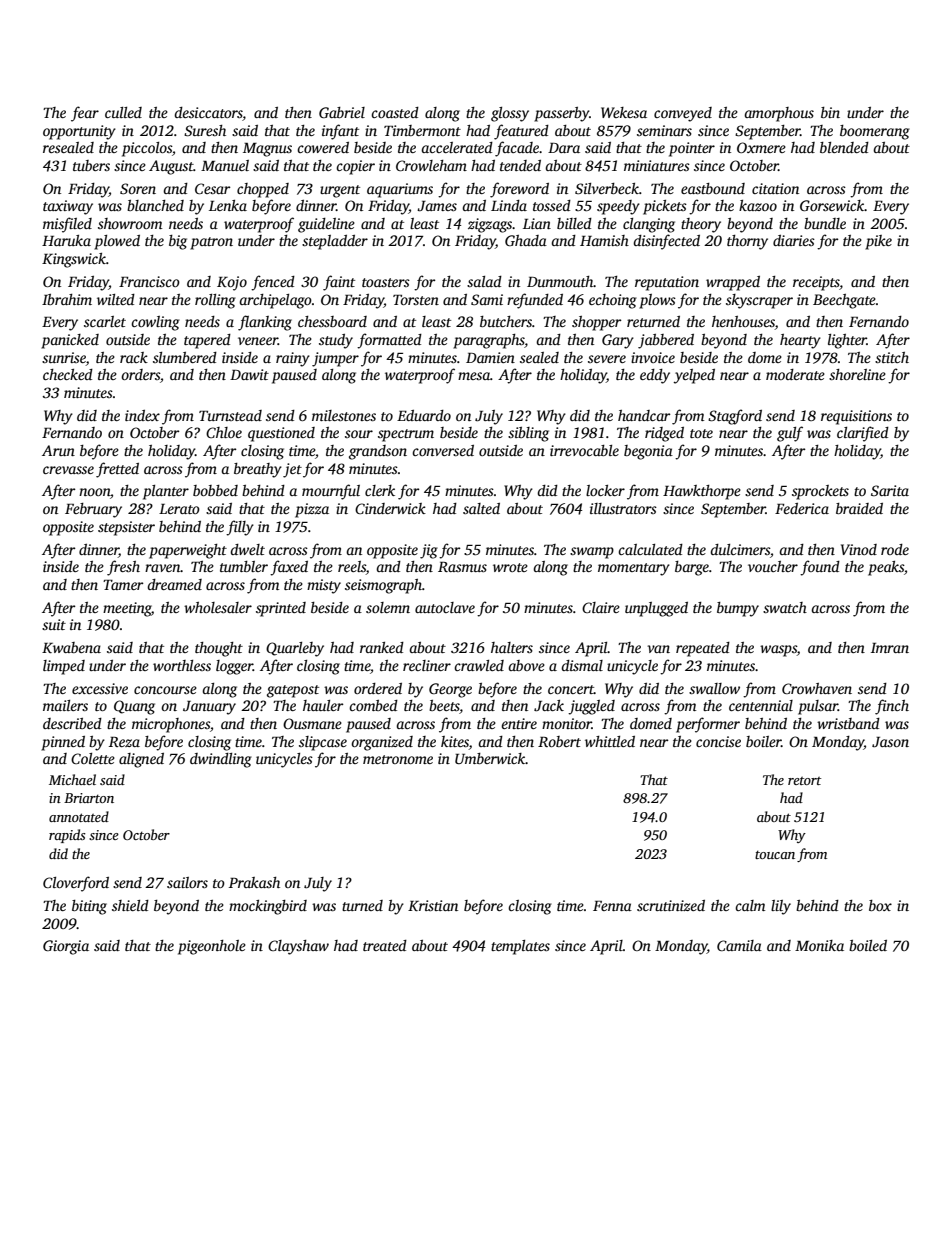  Describe the element at coordinates (658, 649) in the screenshot. I see `van` at that location.
